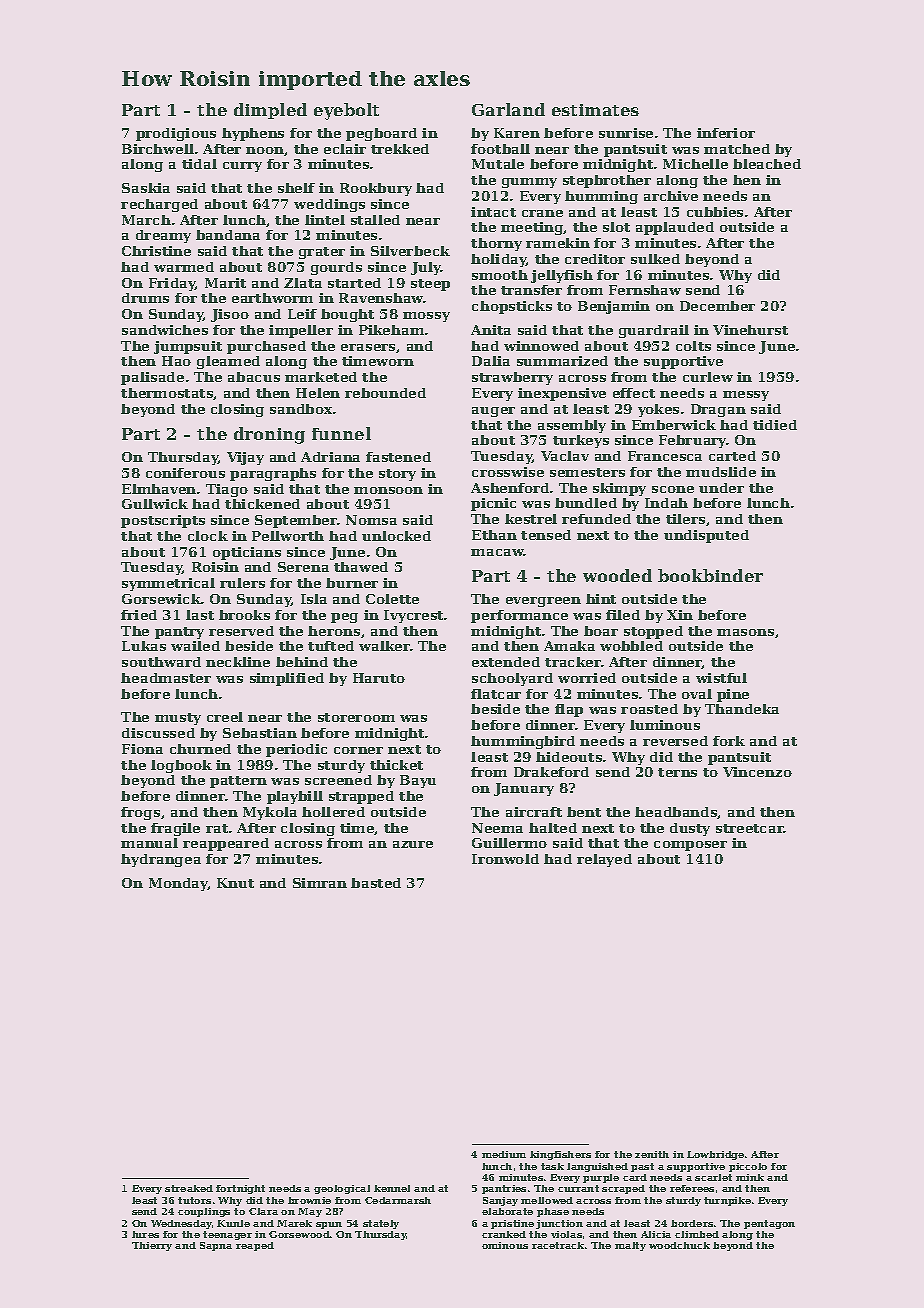  I want to click on relayed, so click(604, 860).
